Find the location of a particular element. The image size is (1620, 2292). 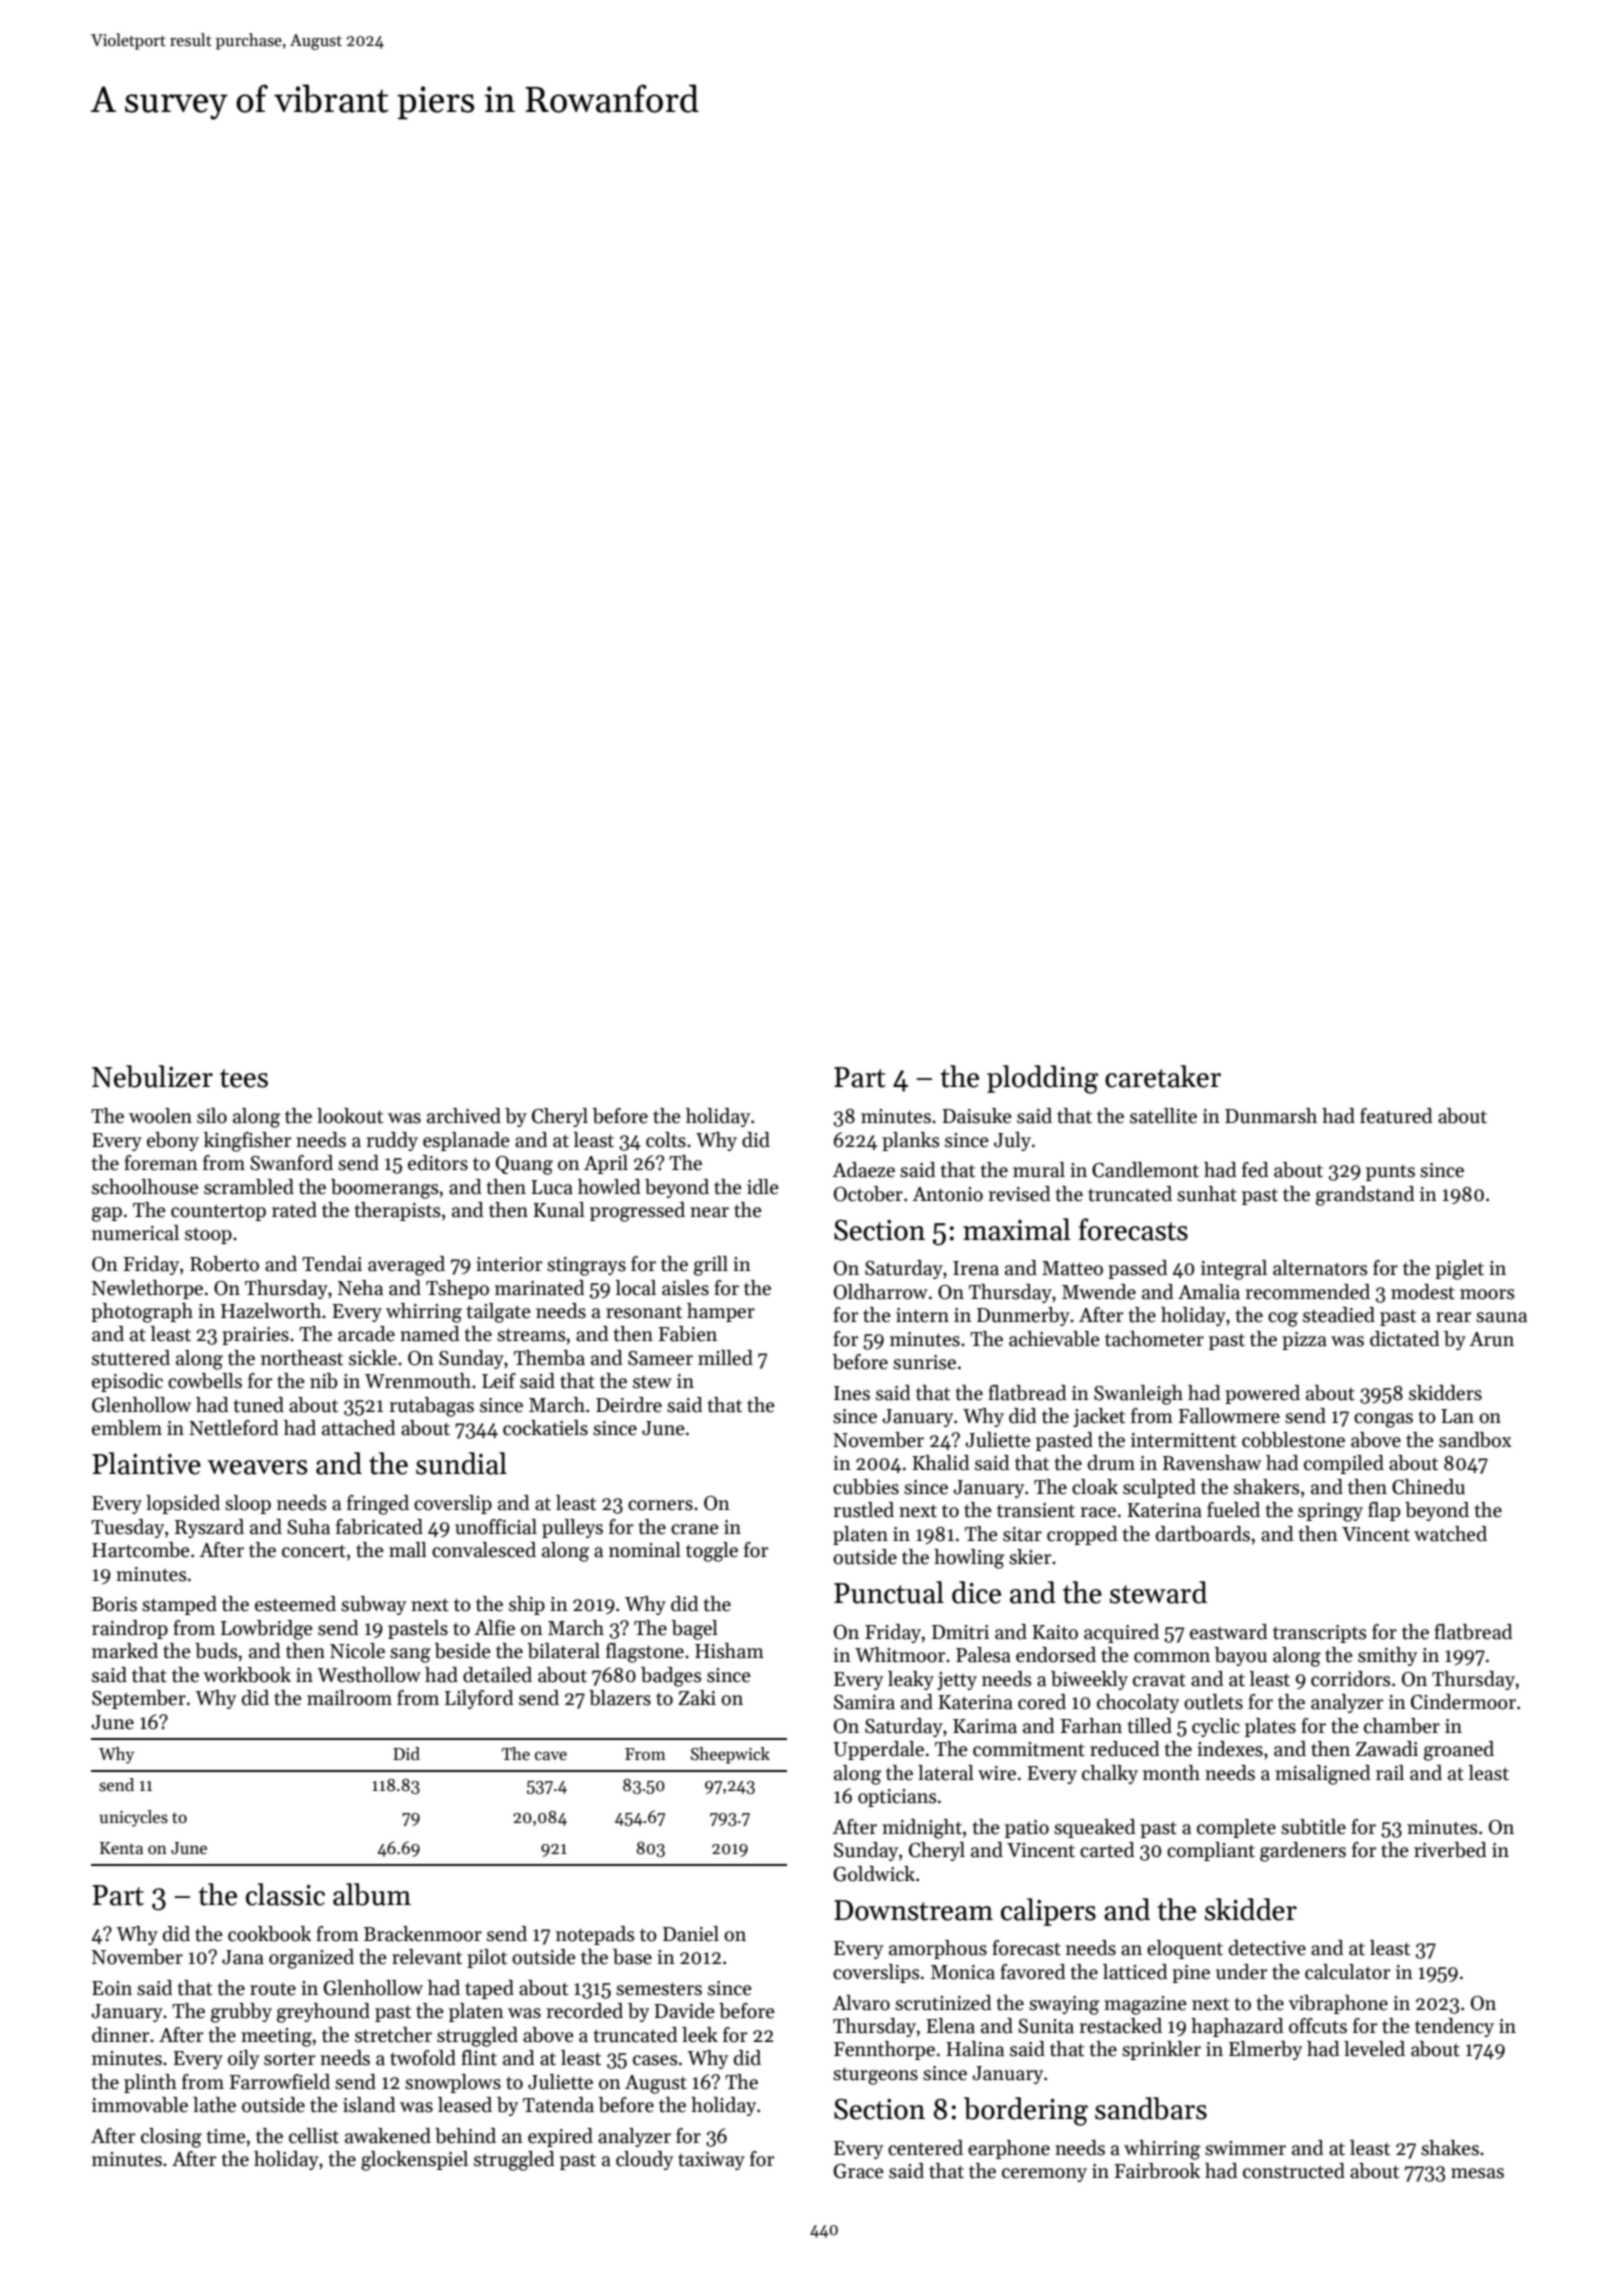

bordering is located at coordinates (1026, 2111).
